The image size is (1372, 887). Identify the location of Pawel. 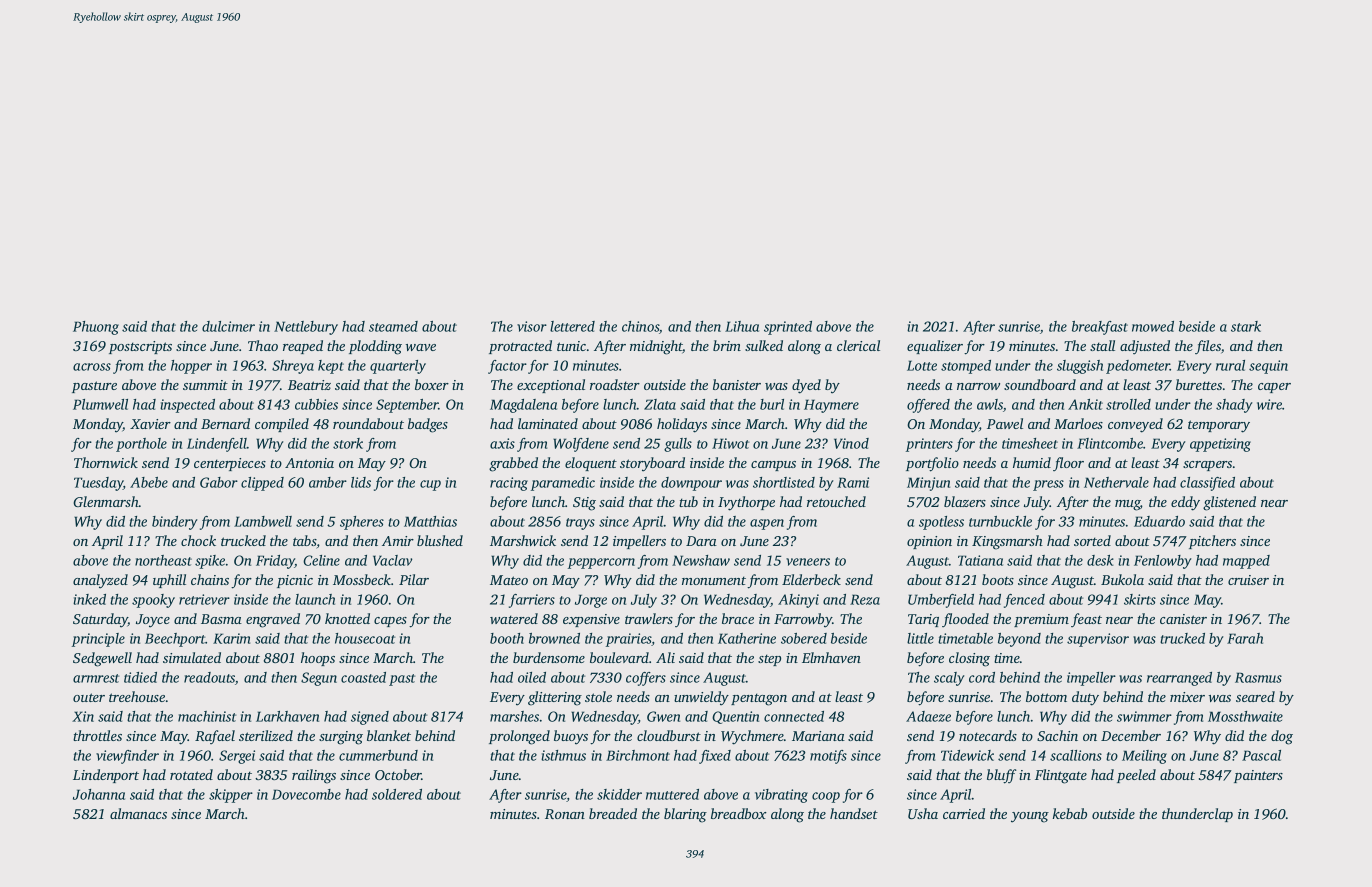
(1005, 423).
